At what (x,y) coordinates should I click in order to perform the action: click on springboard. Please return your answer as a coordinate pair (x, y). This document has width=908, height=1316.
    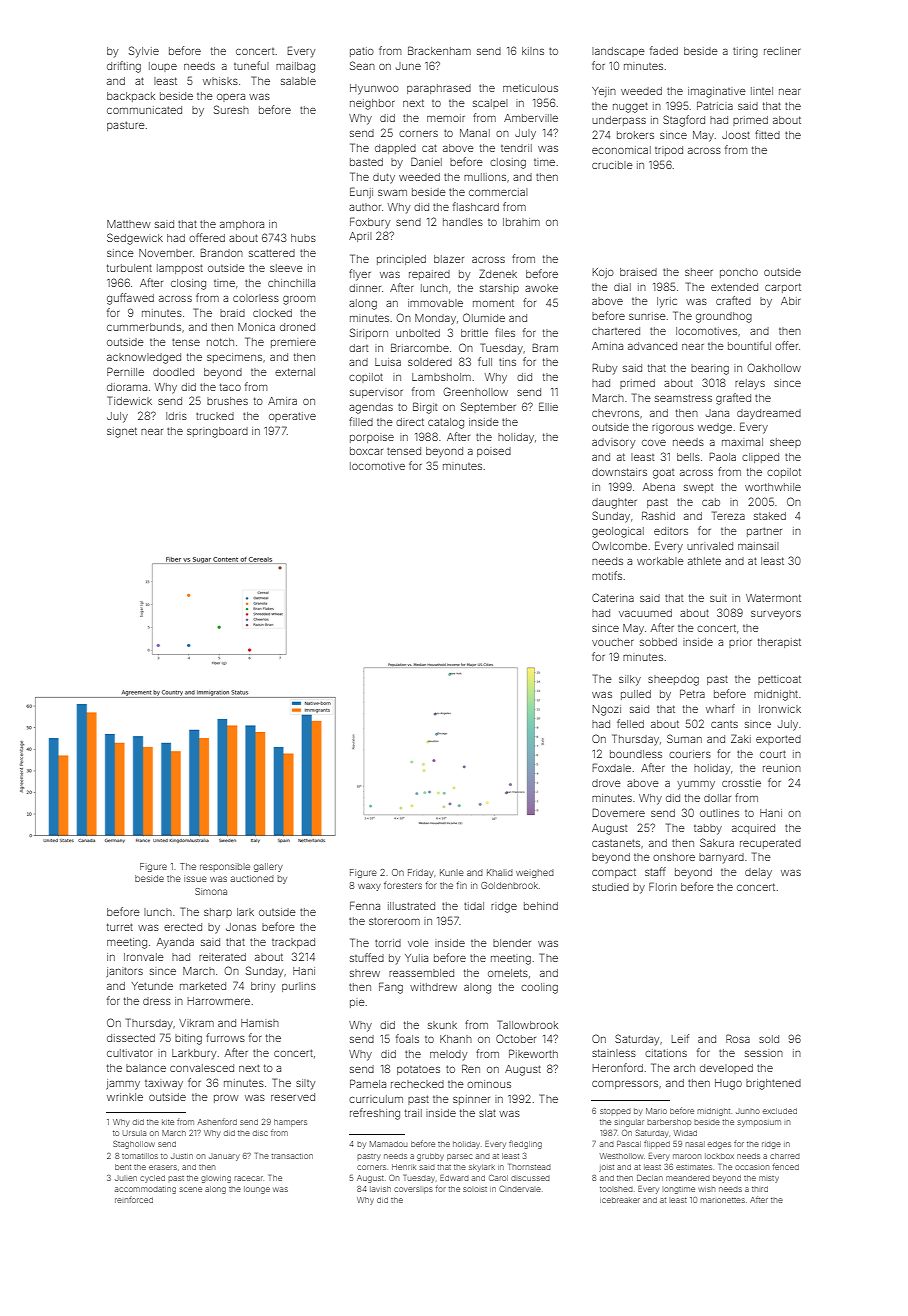
    Looking at the image, I should click on (217, 432).
